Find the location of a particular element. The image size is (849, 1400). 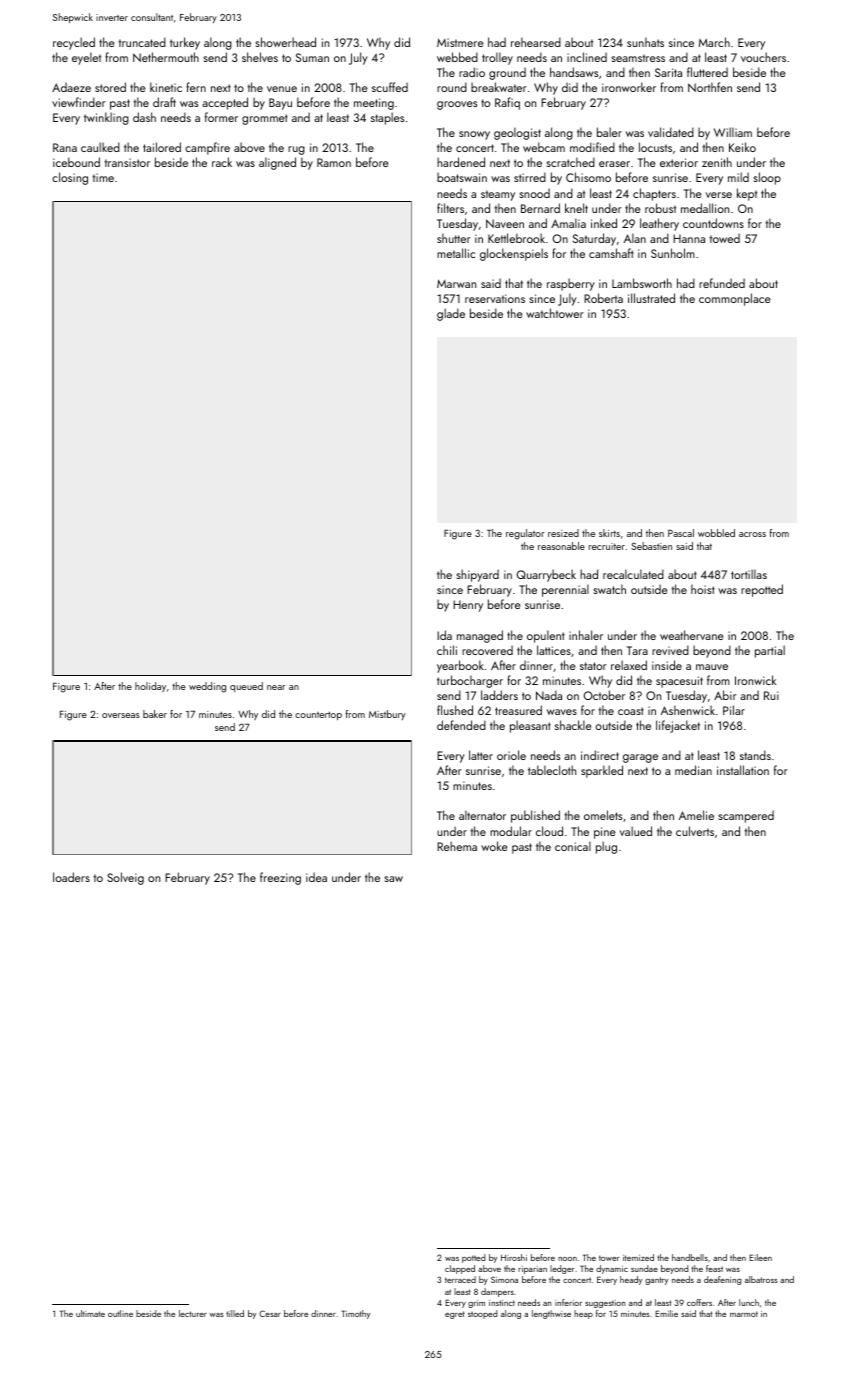

wedding is located at coordinates (207, 687).
